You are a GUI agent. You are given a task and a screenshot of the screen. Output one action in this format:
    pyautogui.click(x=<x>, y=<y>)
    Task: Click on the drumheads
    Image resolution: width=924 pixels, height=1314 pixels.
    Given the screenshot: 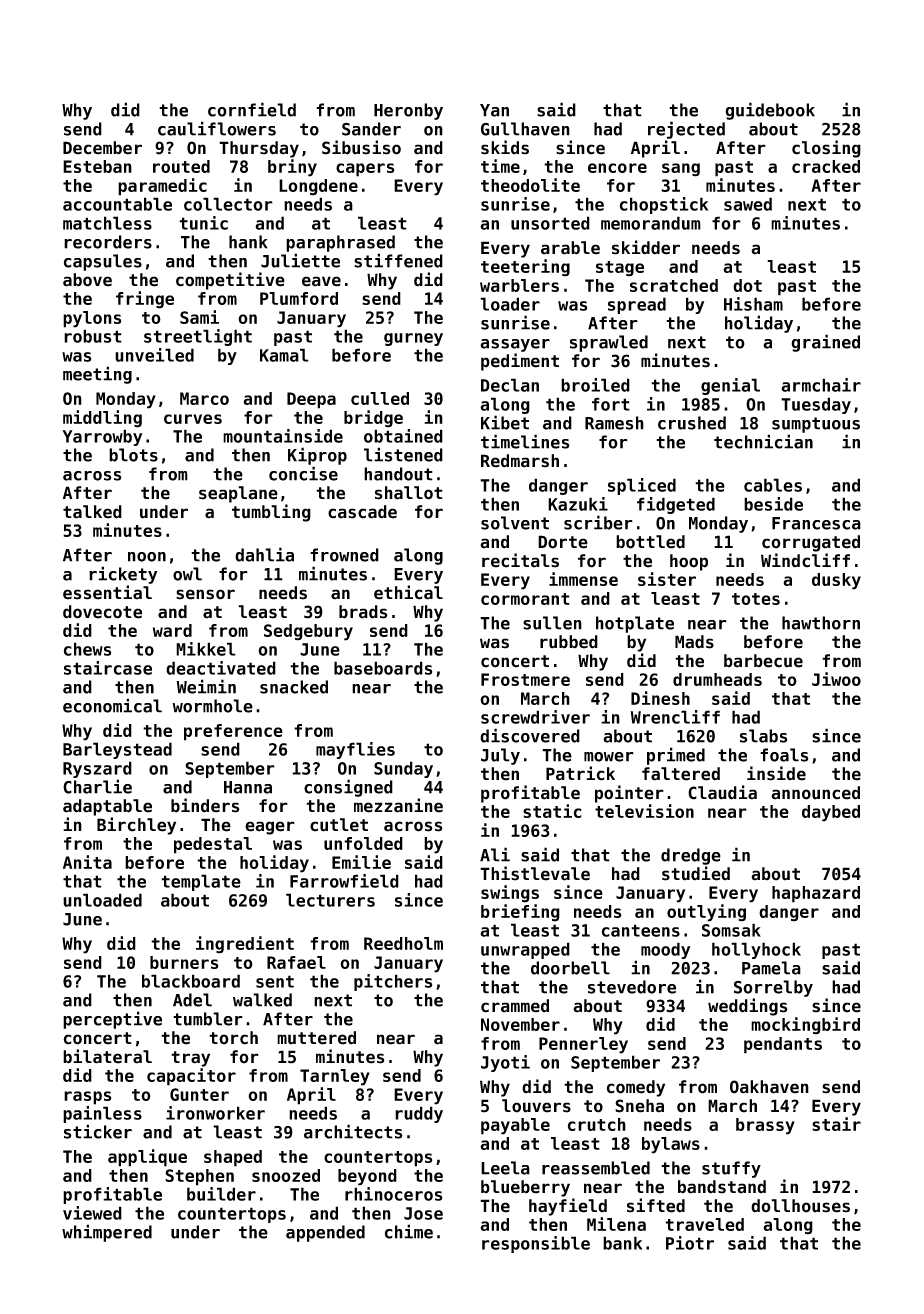 What is the action you would take?
    pyautogui.click(x=717, y=679)
